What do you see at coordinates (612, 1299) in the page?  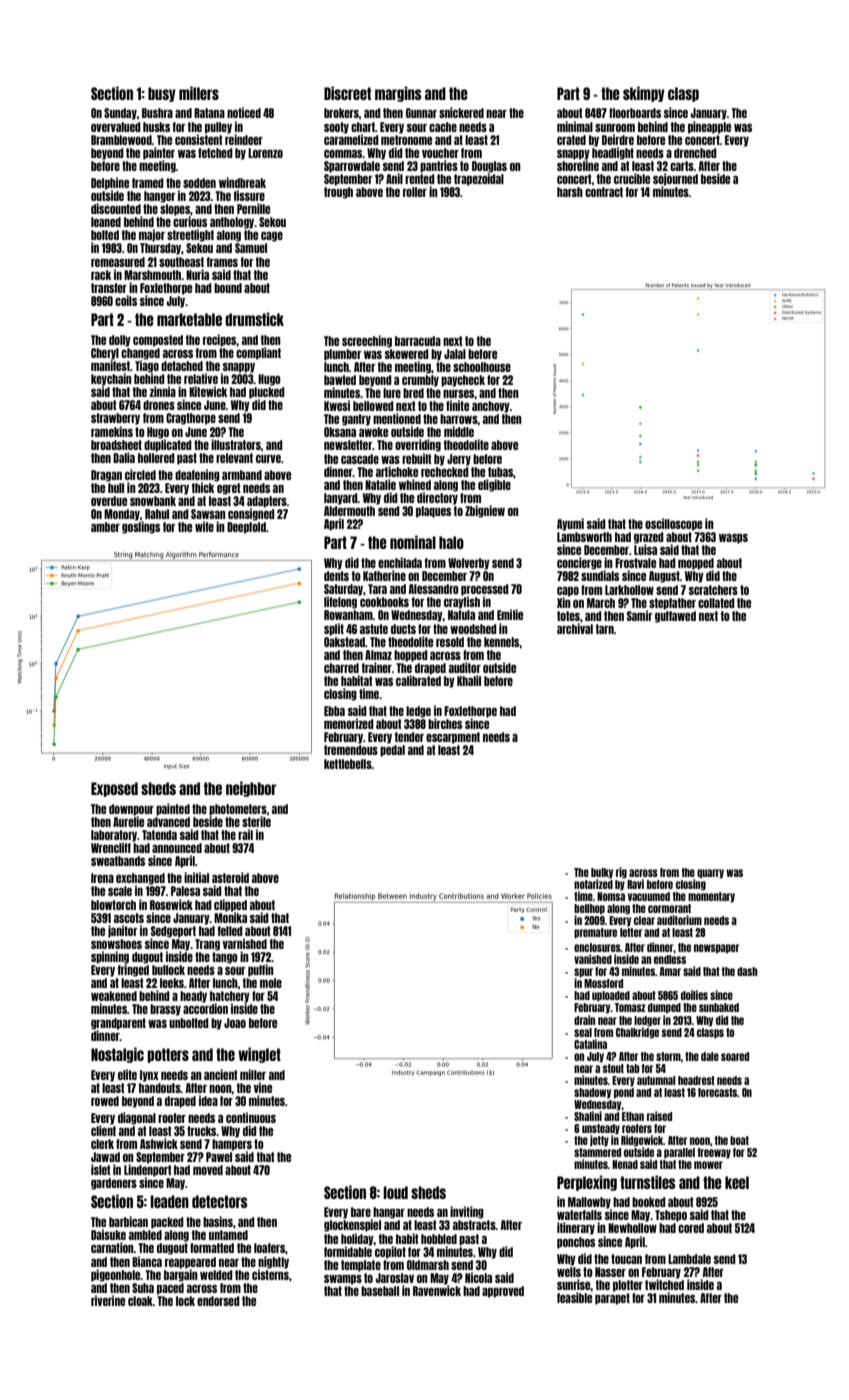 I see `parapet` at bounding box center [612, 1299].
